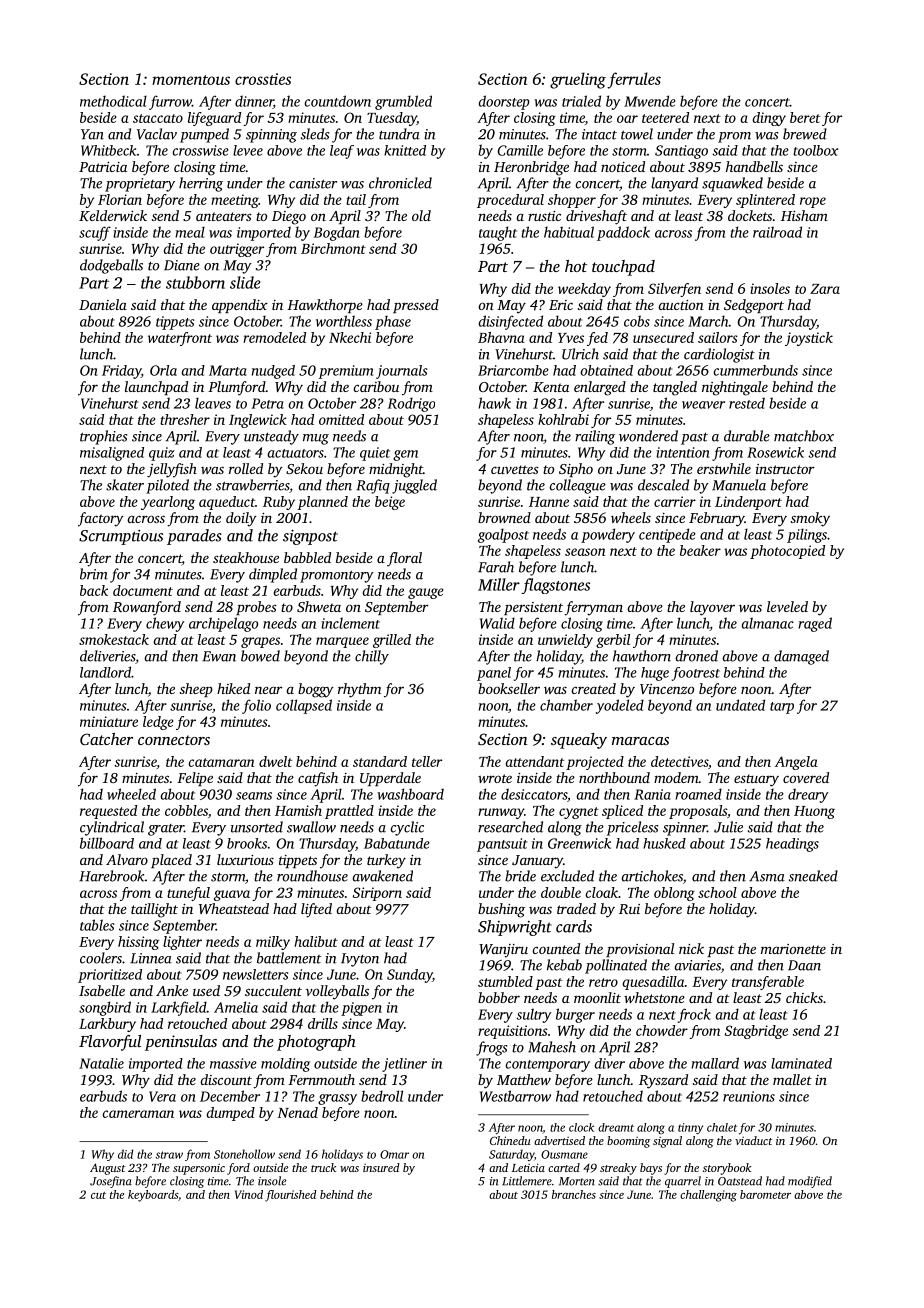 Image resolution: width=924 pixels, height=1308 pixels. What do you see at coordinates (346, 372) in the page?
I see `premium` at bounding box center [346, 372].
